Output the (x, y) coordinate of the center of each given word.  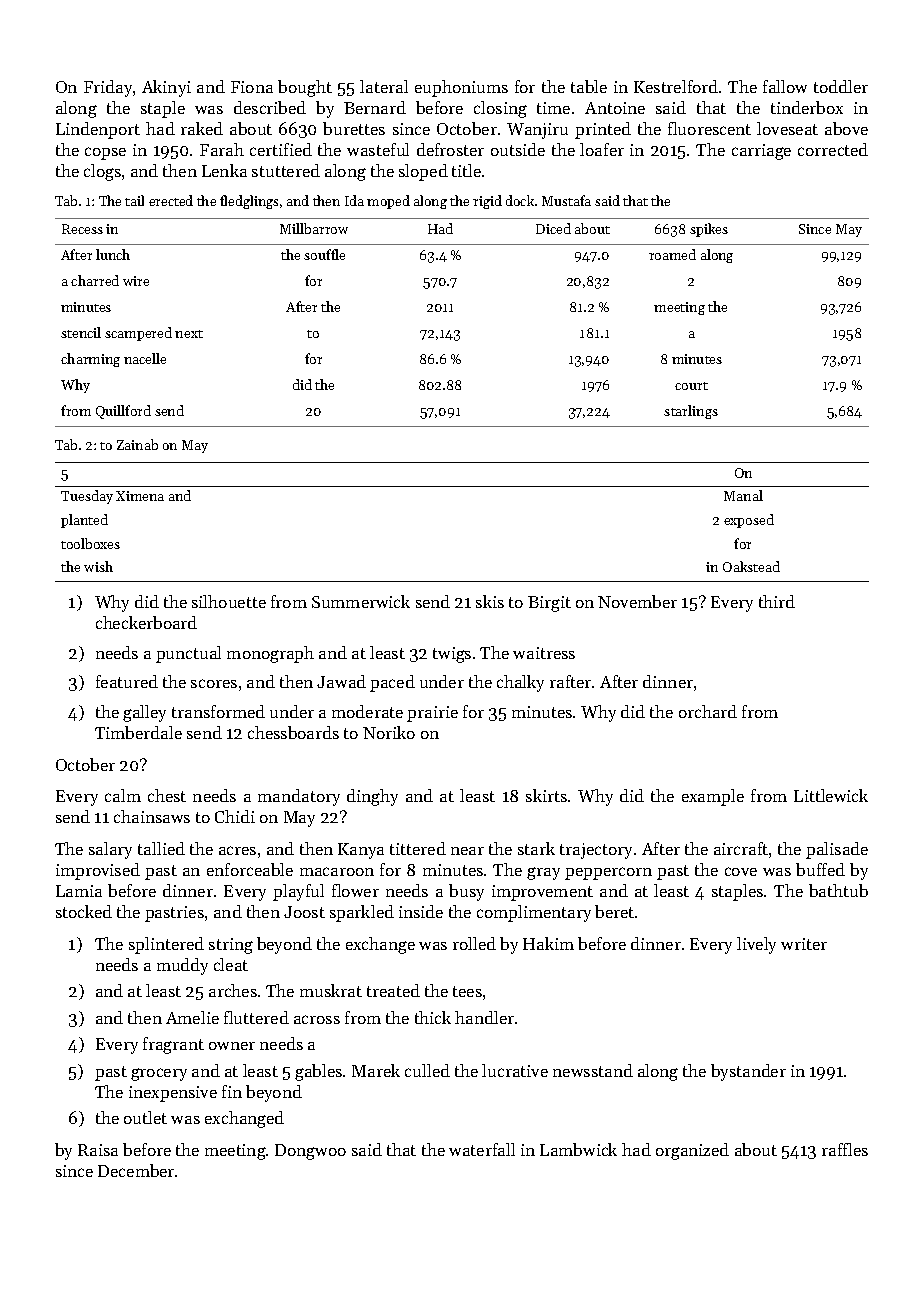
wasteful (378, 149)
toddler (841, 86)
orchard (708, 711)
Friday (108, 88)
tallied (161, 848)
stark (536, 848)
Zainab (137, 444)
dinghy (372, 797)
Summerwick (361, 601)
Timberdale (138, 732)
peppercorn (608, 873)
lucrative (515, 1070)
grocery (159, 1074)
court (691, 386)
